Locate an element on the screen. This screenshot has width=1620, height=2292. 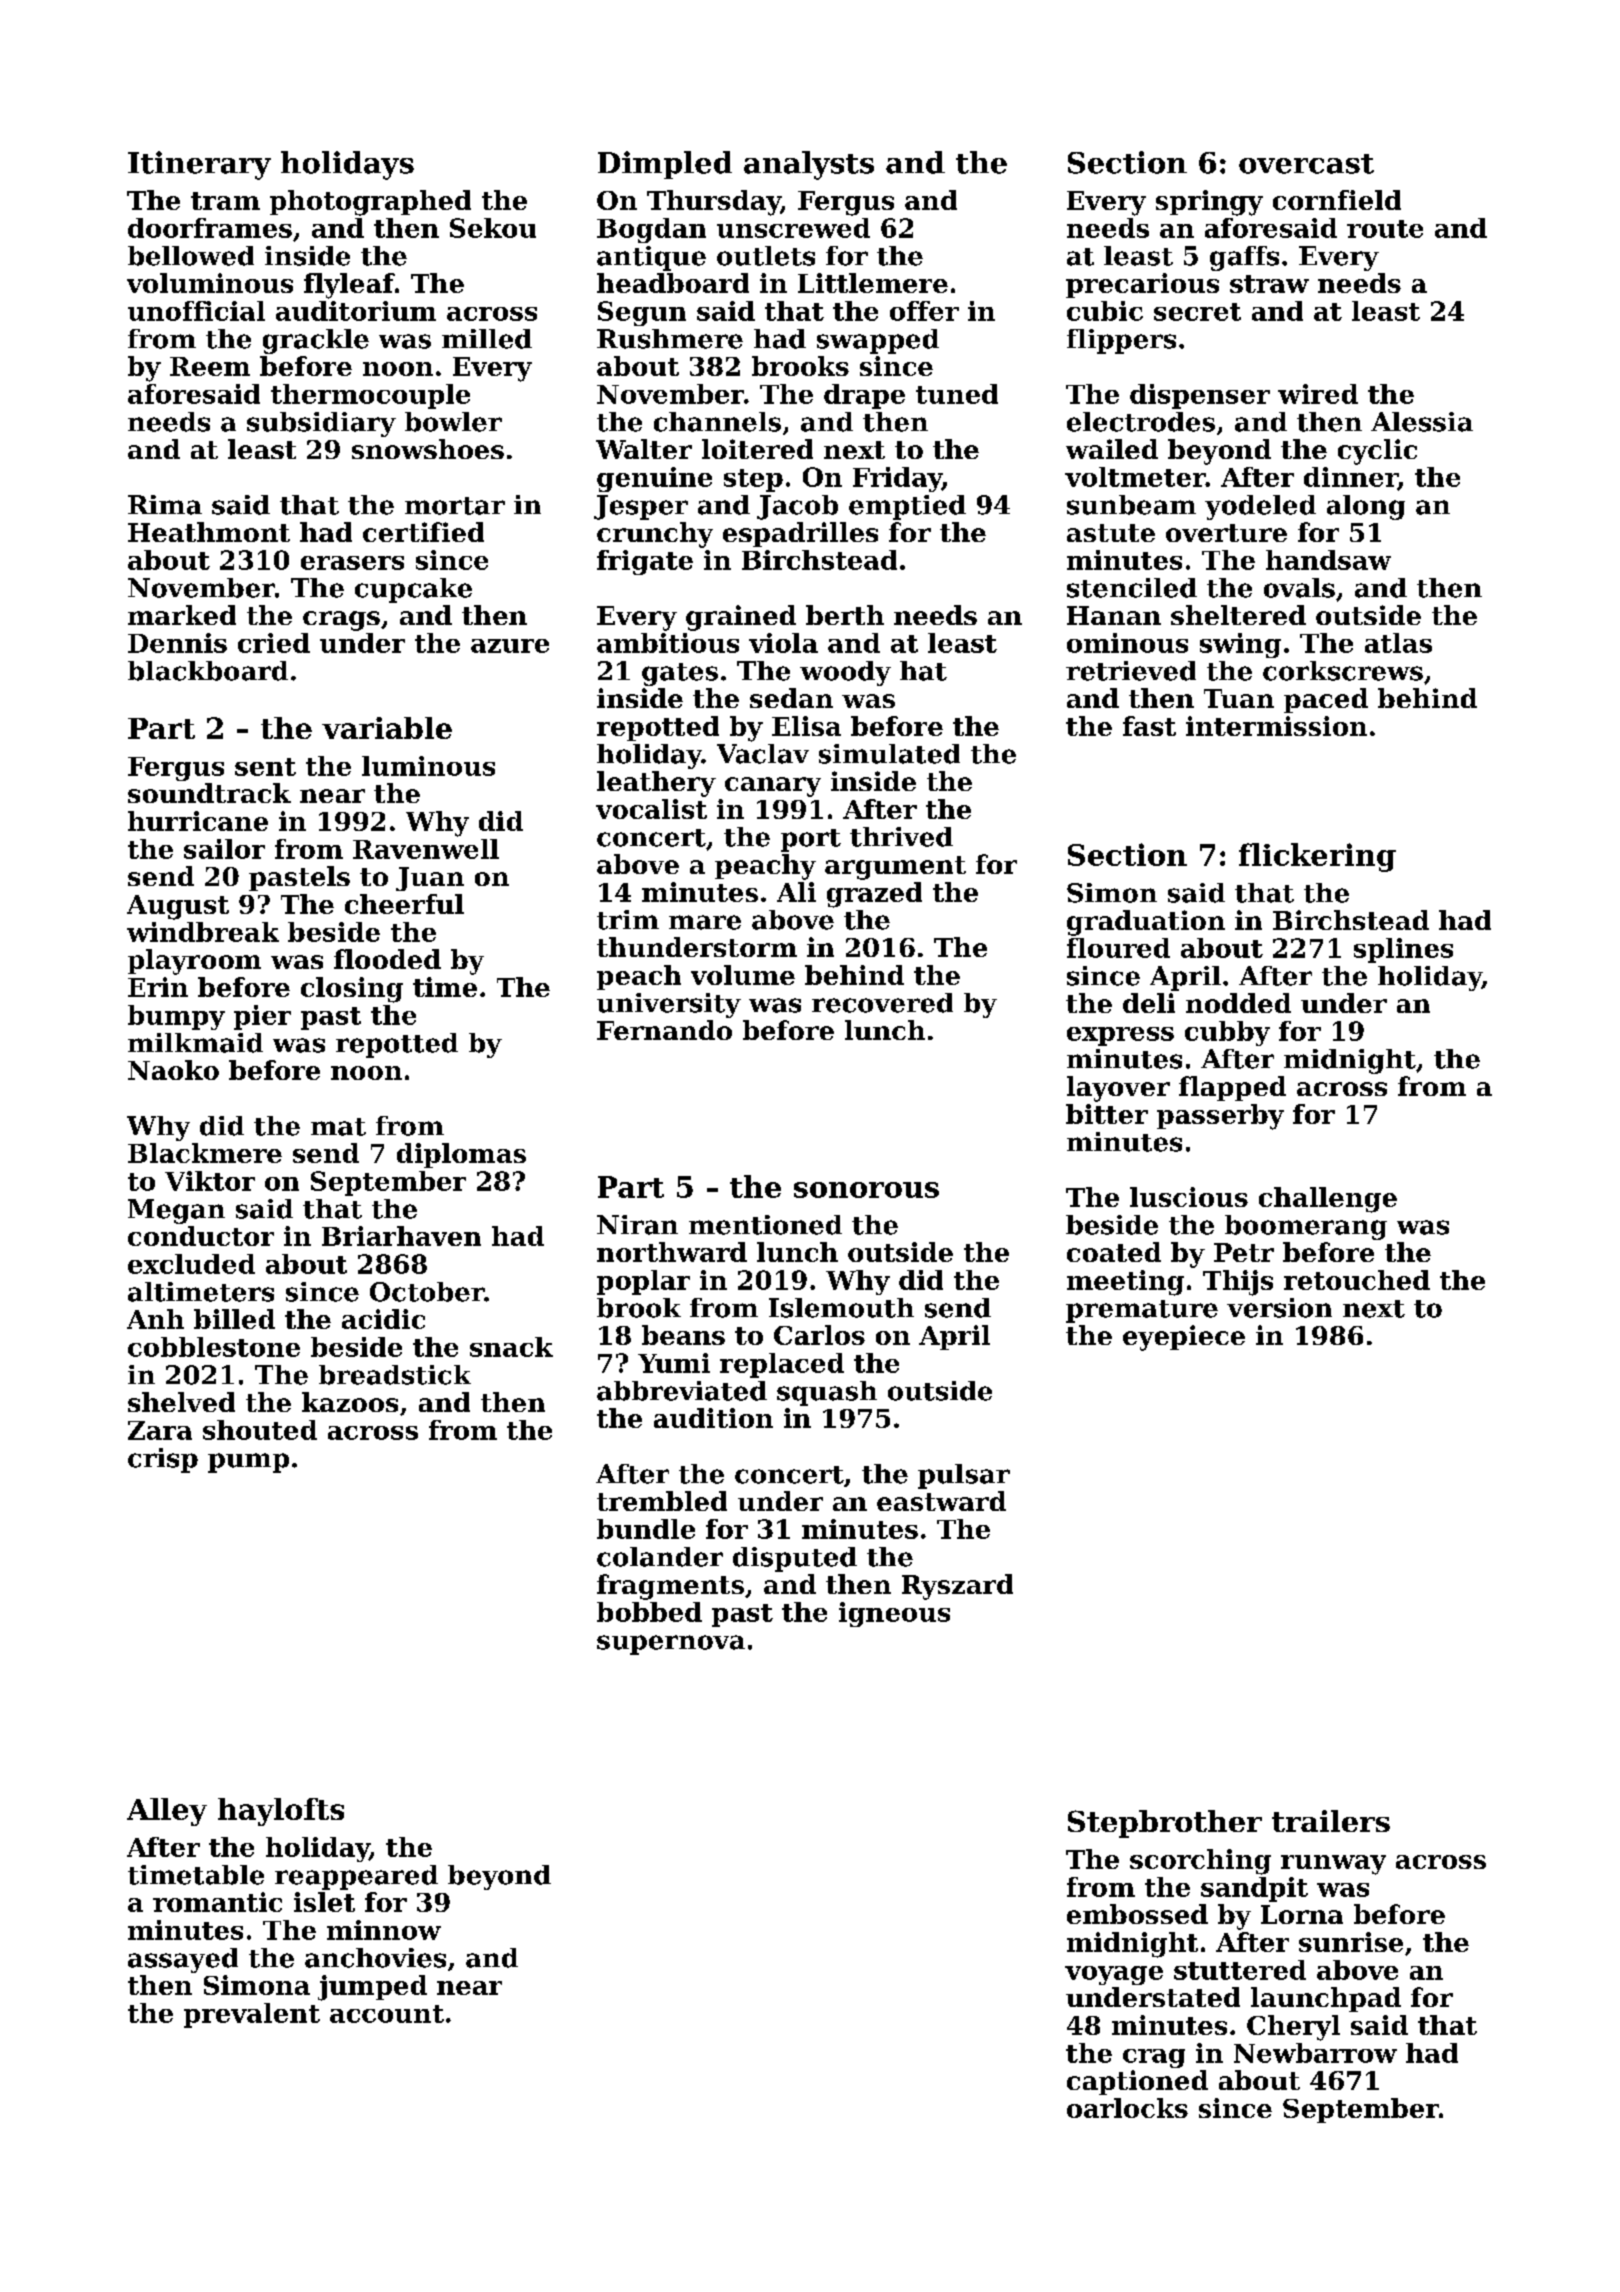
trailers is located at coordinates (1331, 1821).
